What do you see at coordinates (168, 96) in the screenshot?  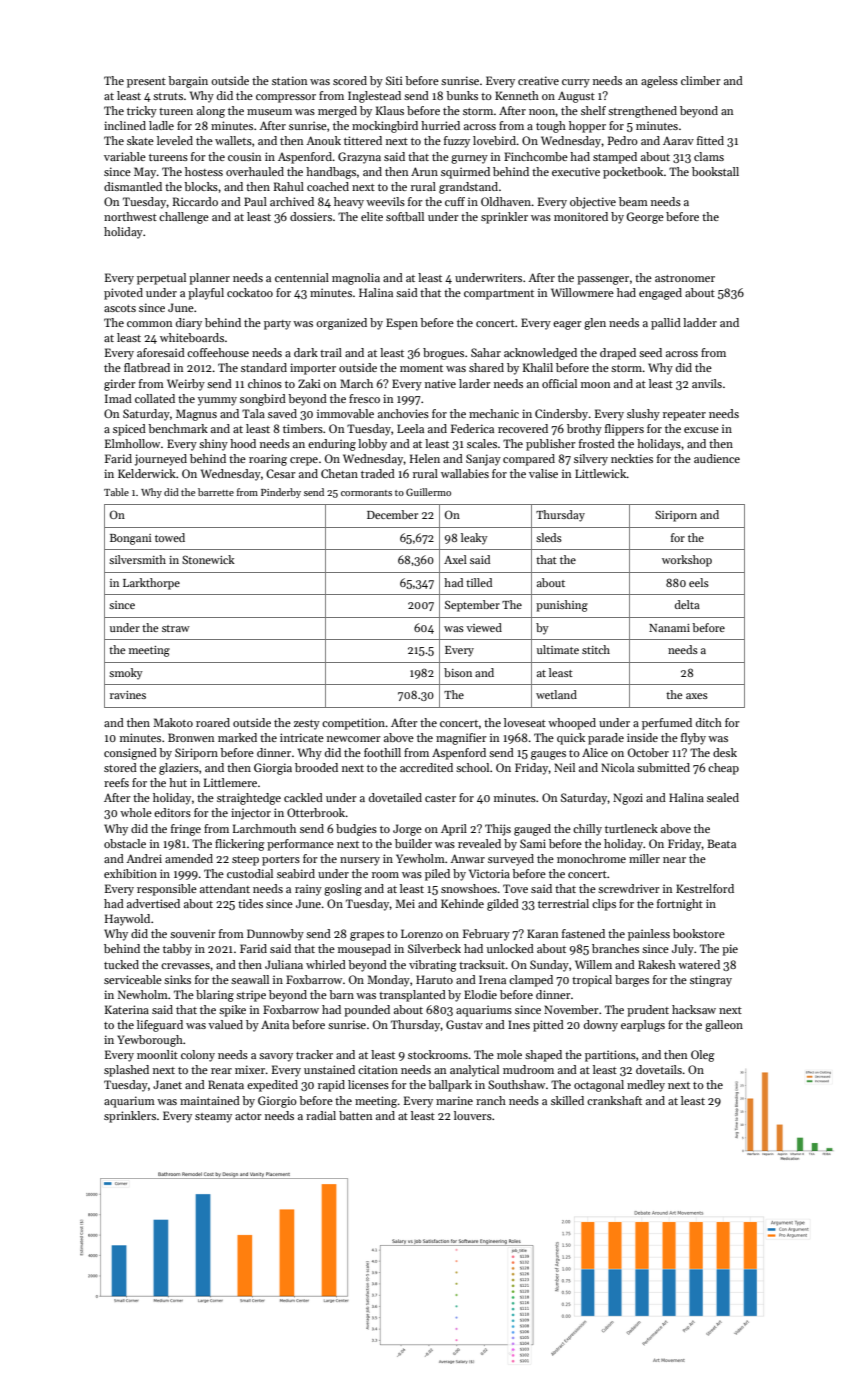 I see `struts` at bounding box center [168, 96].
